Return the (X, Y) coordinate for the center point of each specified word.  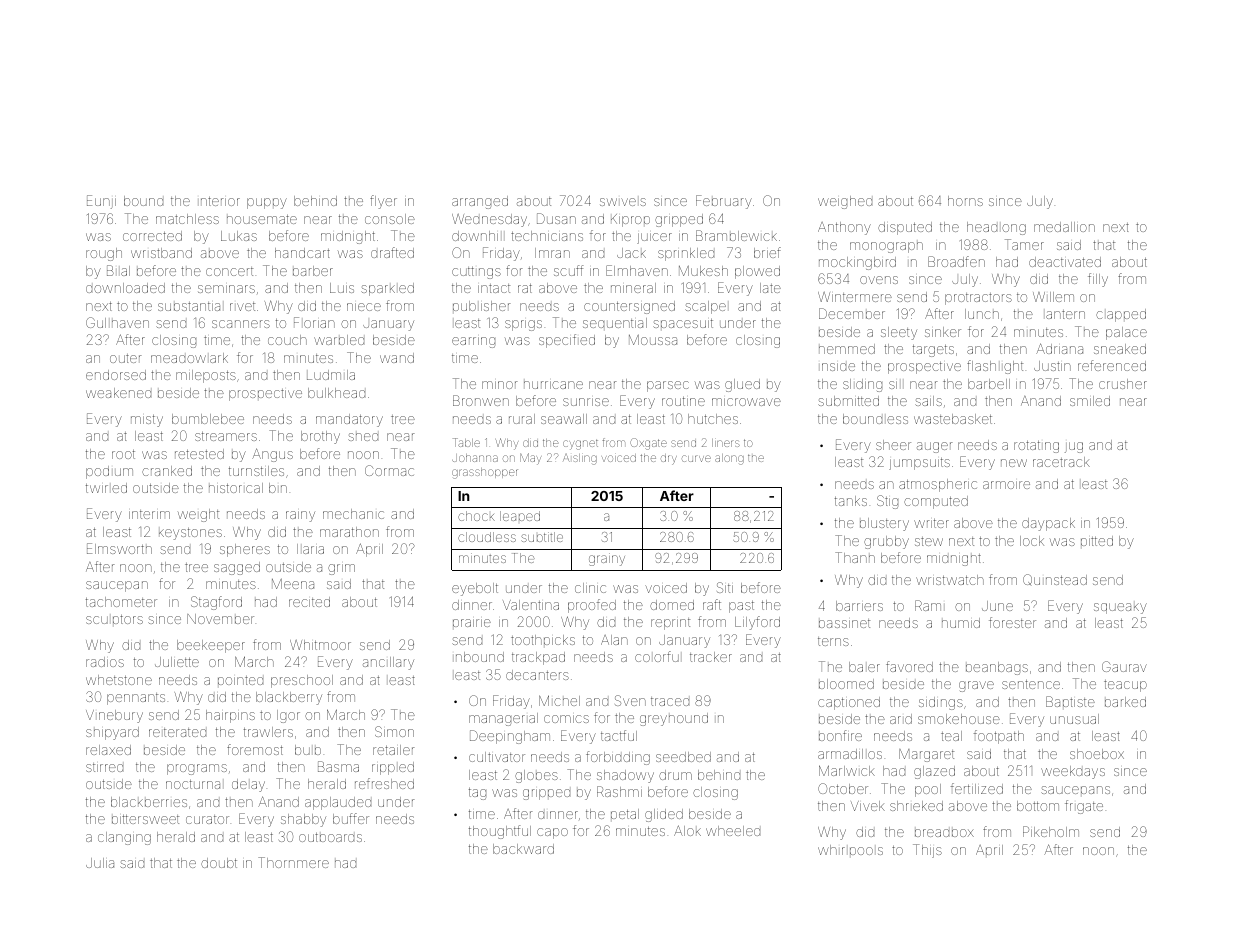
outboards (330, 837)
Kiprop (630, 220)
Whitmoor (320, 645)
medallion (1064, 227)
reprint (670, 624)
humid (961, 623)
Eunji (101, 202)
